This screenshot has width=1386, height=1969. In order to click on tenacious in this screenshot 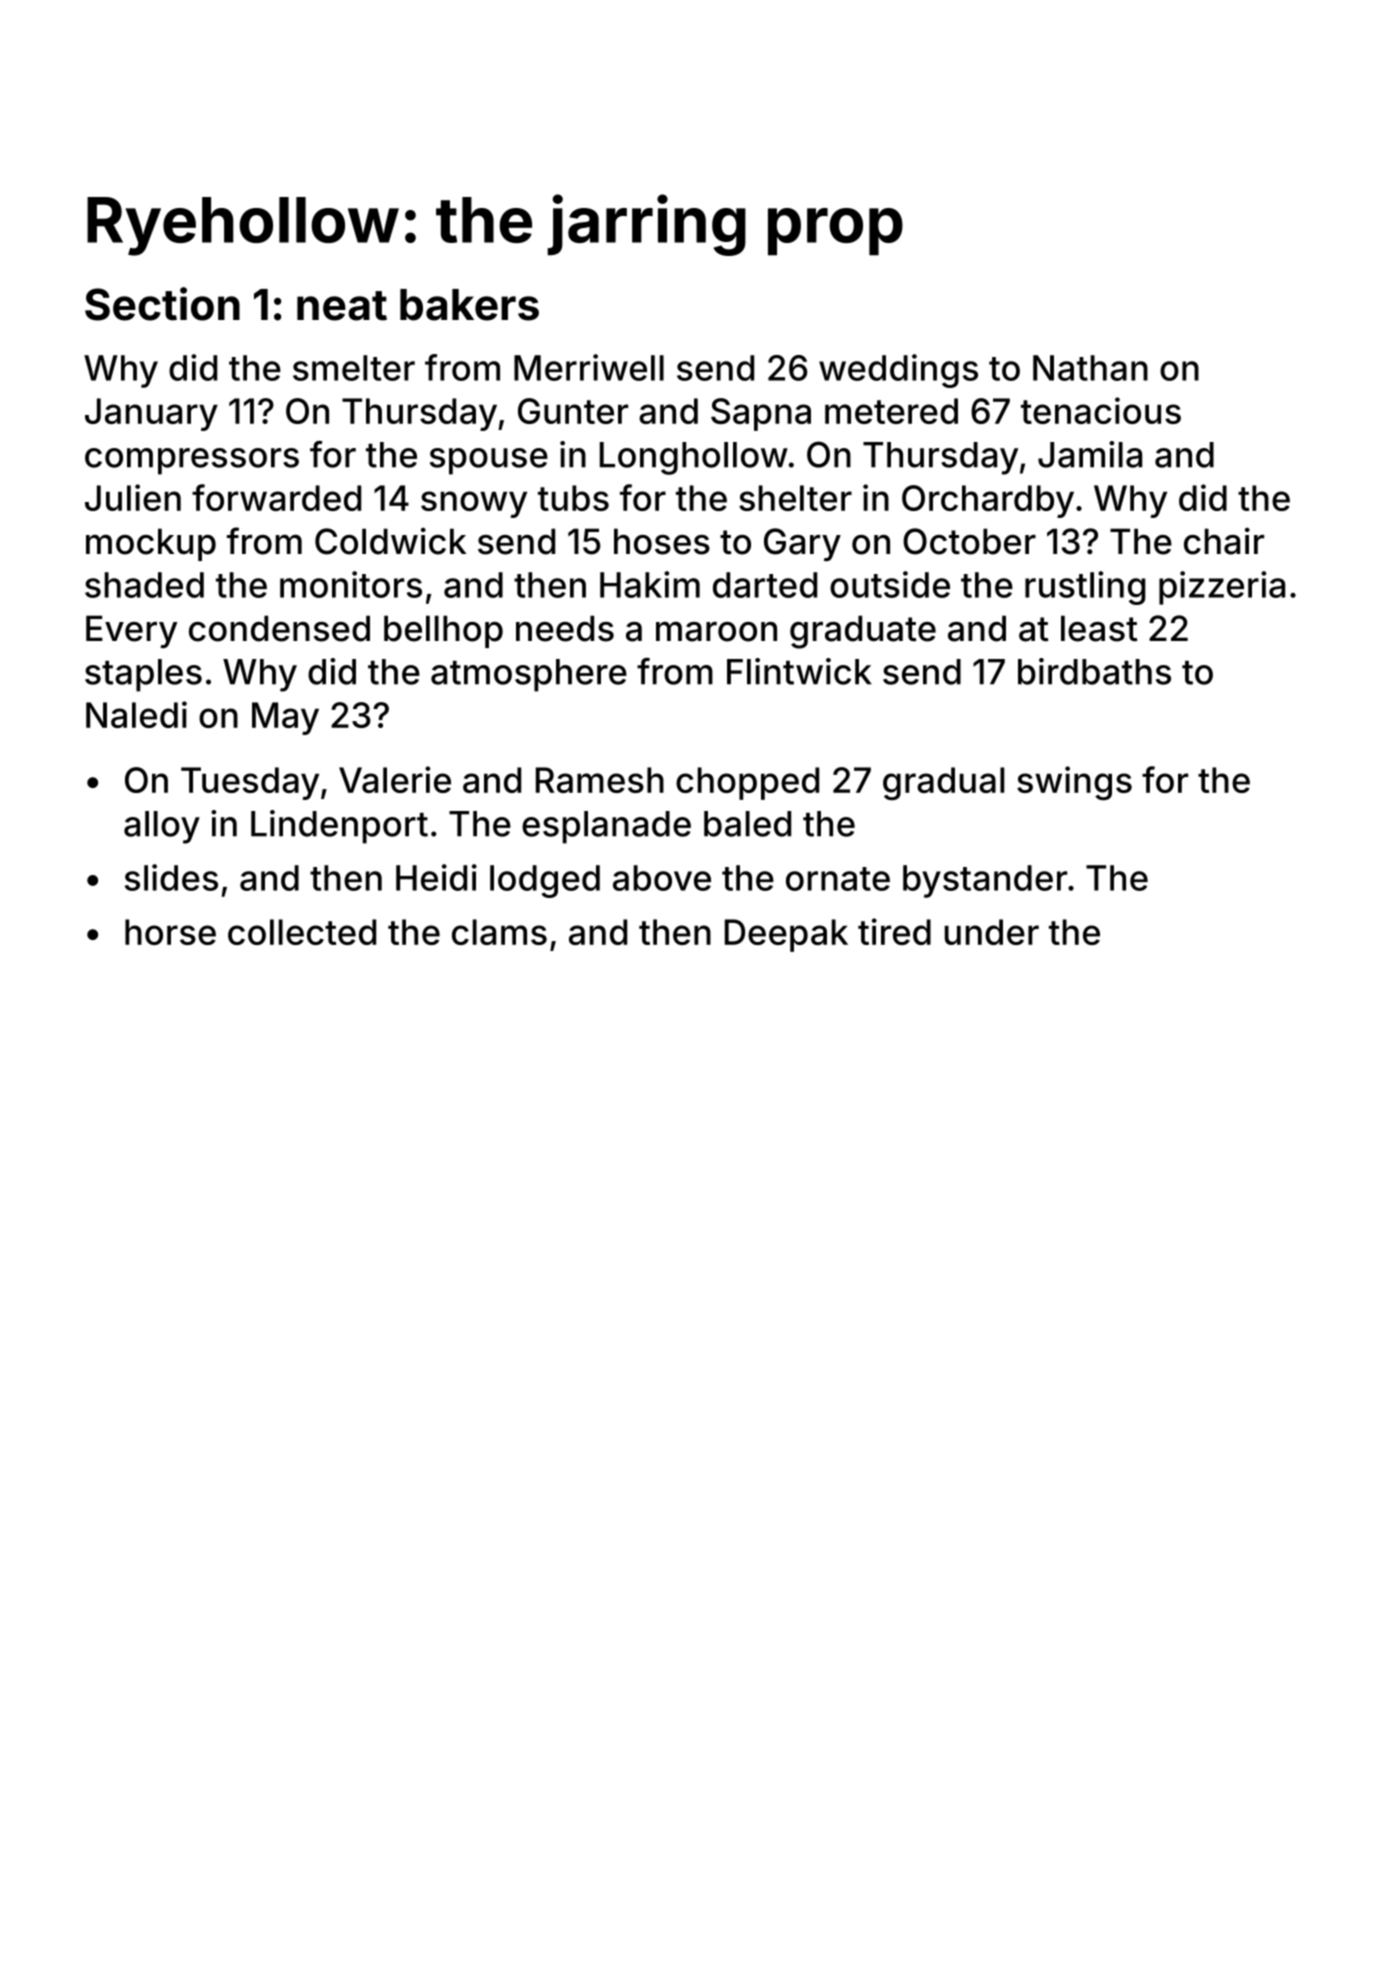, I will do `click(1101, 410)`.
